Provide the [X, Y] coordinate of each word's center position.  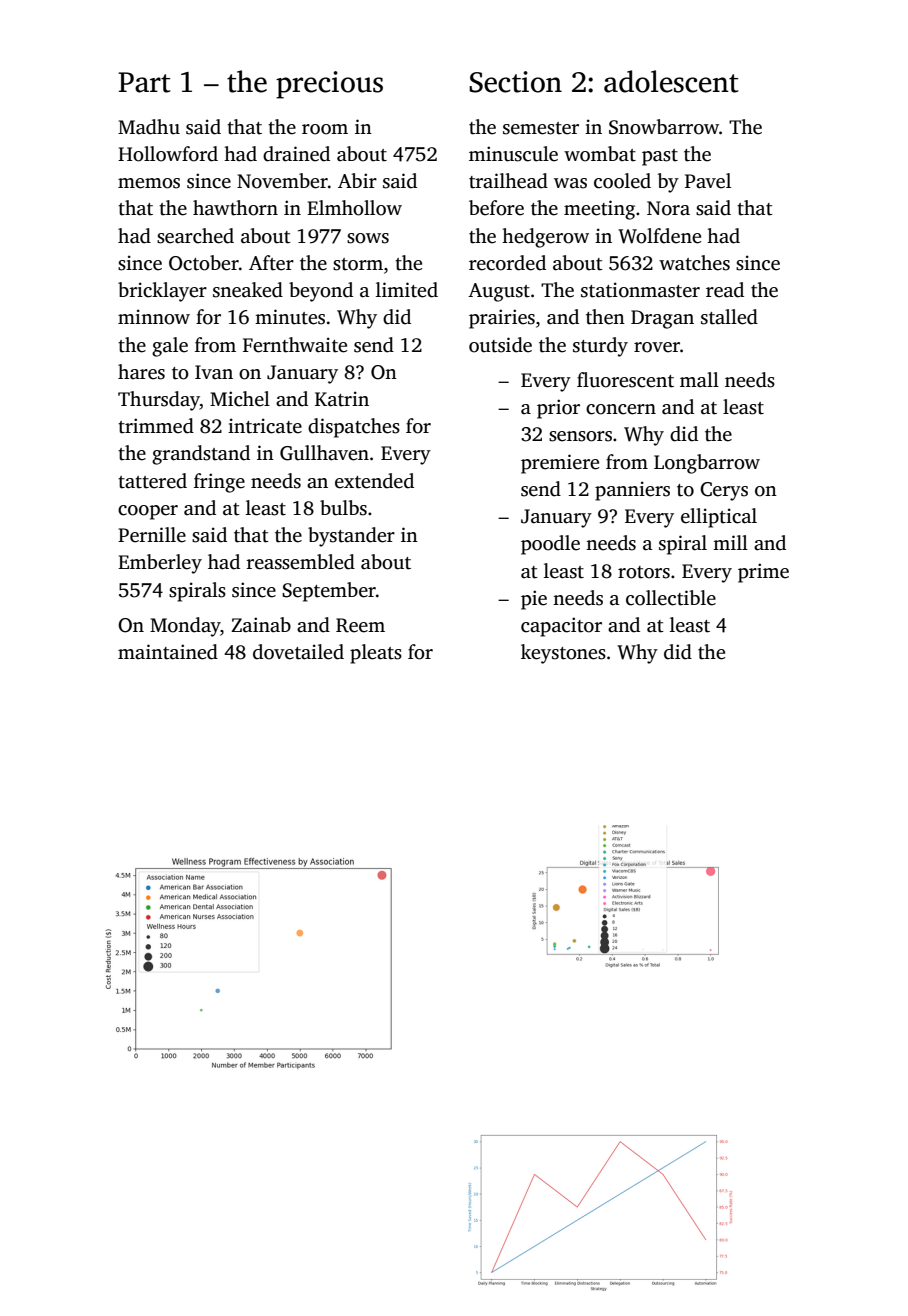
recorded [507, 263]
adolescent [671, 81]
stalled [729, 317]
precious [329, 85]
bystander [351, 537]
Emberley [160, 564]
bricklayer [162, 292]
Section [515, 82]
